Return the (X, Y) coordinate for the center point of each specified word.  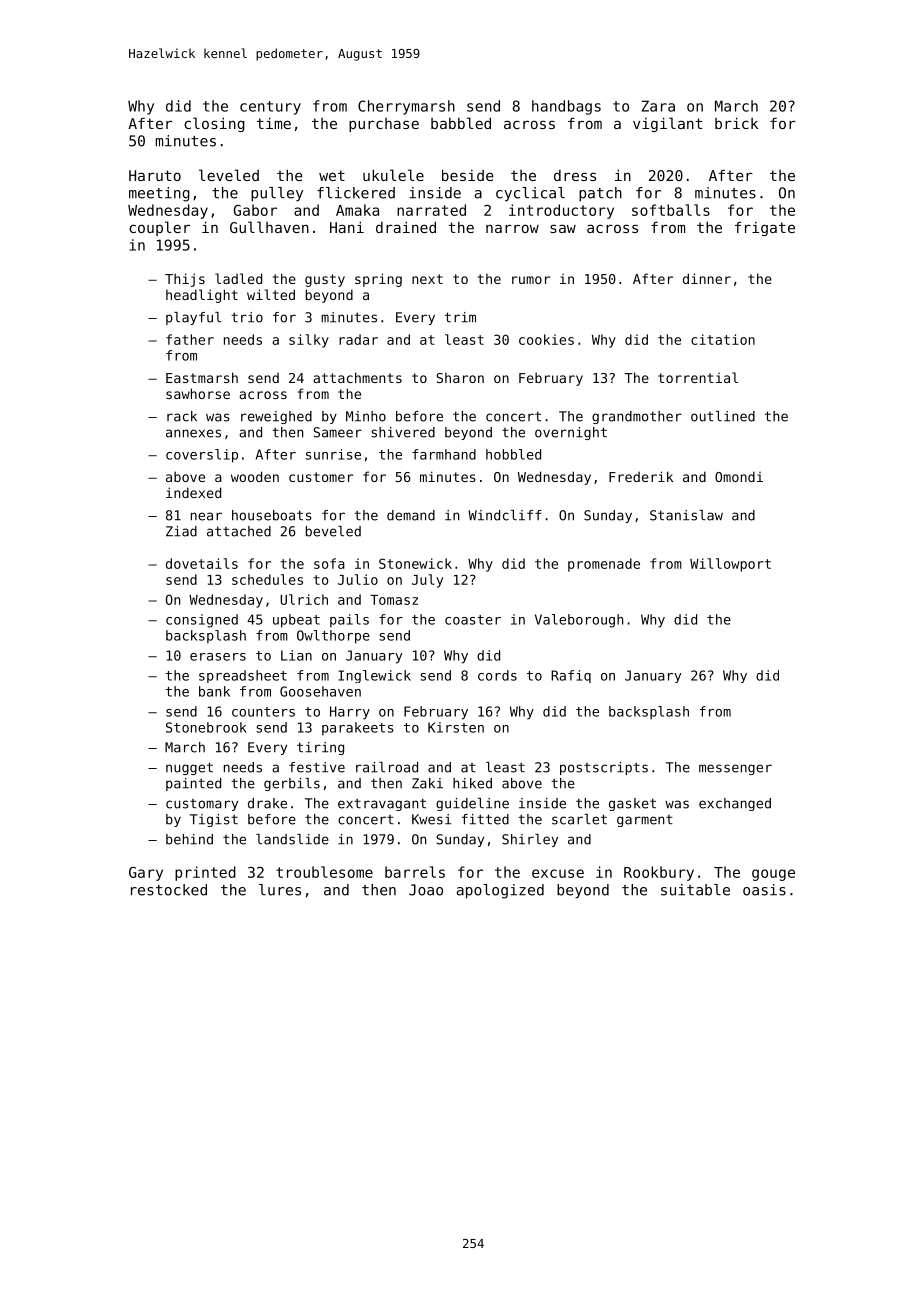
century (270, 108)
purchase (384, 125)
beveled (333, 531)
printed (205, 873)
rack (182, 416)
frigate (765, 228)
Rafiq (571, 676)
